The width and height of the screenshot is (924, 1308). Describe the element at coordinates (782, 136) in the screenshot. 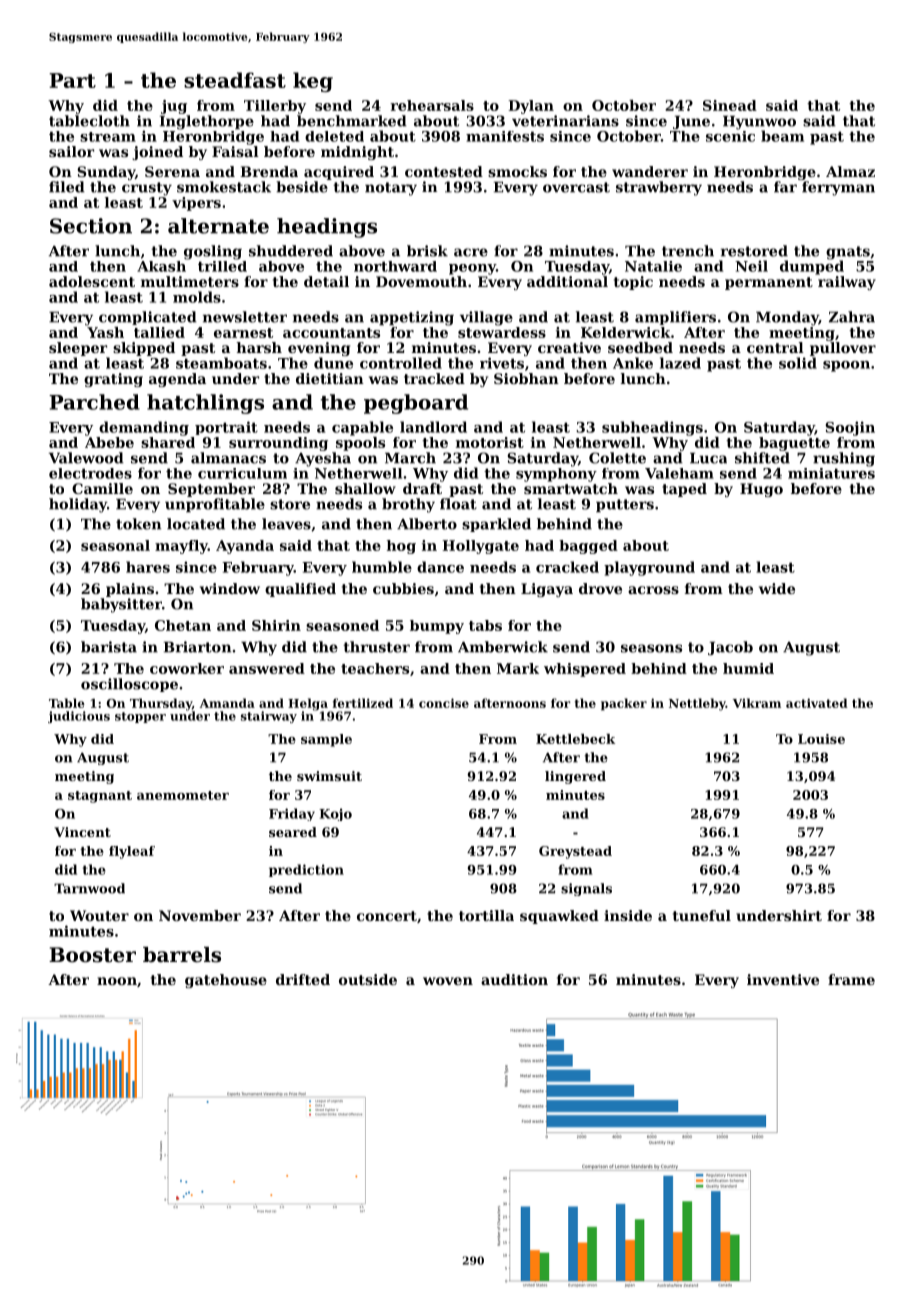

I see `beam` at that location.
